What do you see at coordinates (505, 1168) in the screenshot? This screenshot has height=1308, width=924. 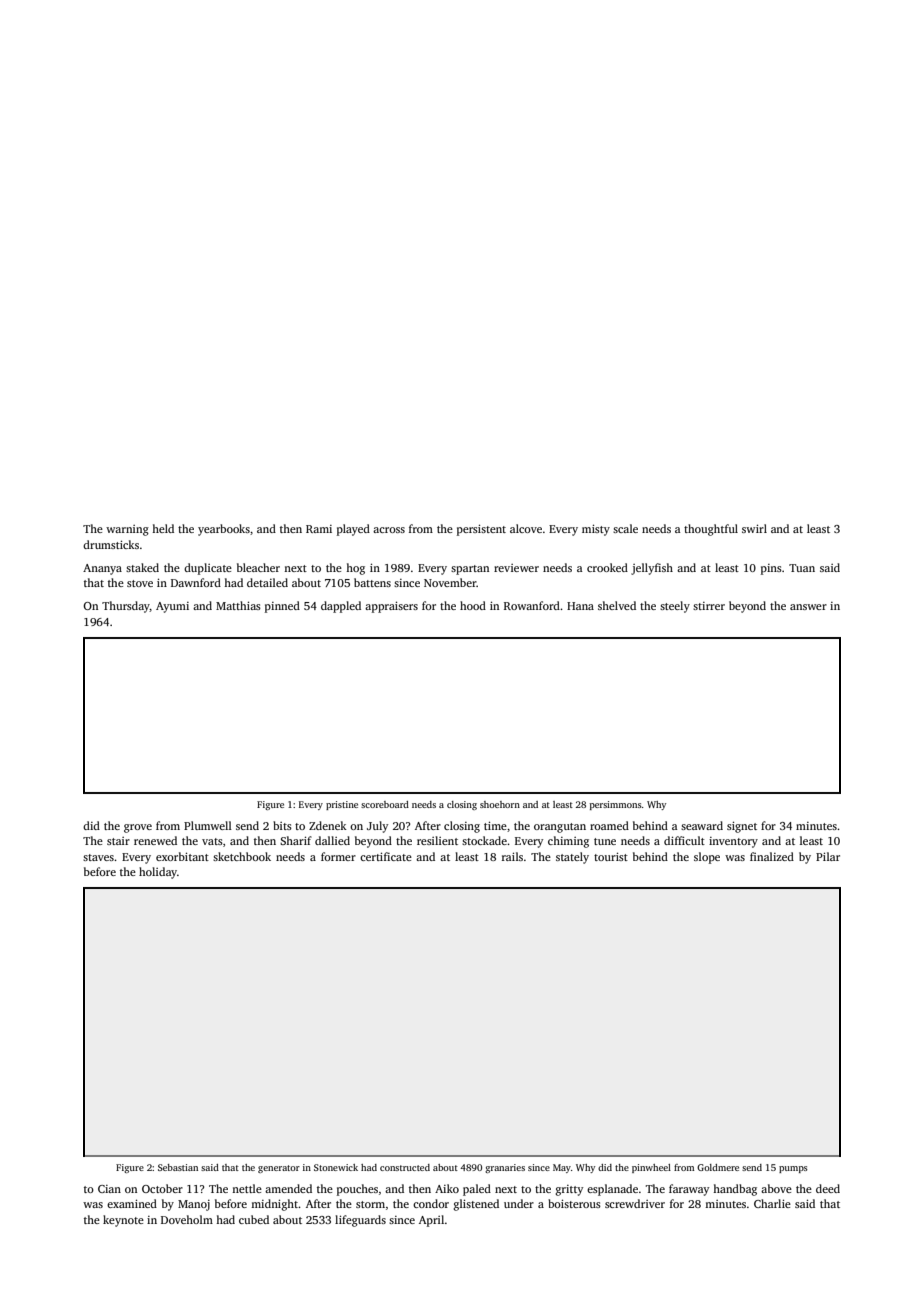 I see `granaries` at bounding box center [505, 1168].
